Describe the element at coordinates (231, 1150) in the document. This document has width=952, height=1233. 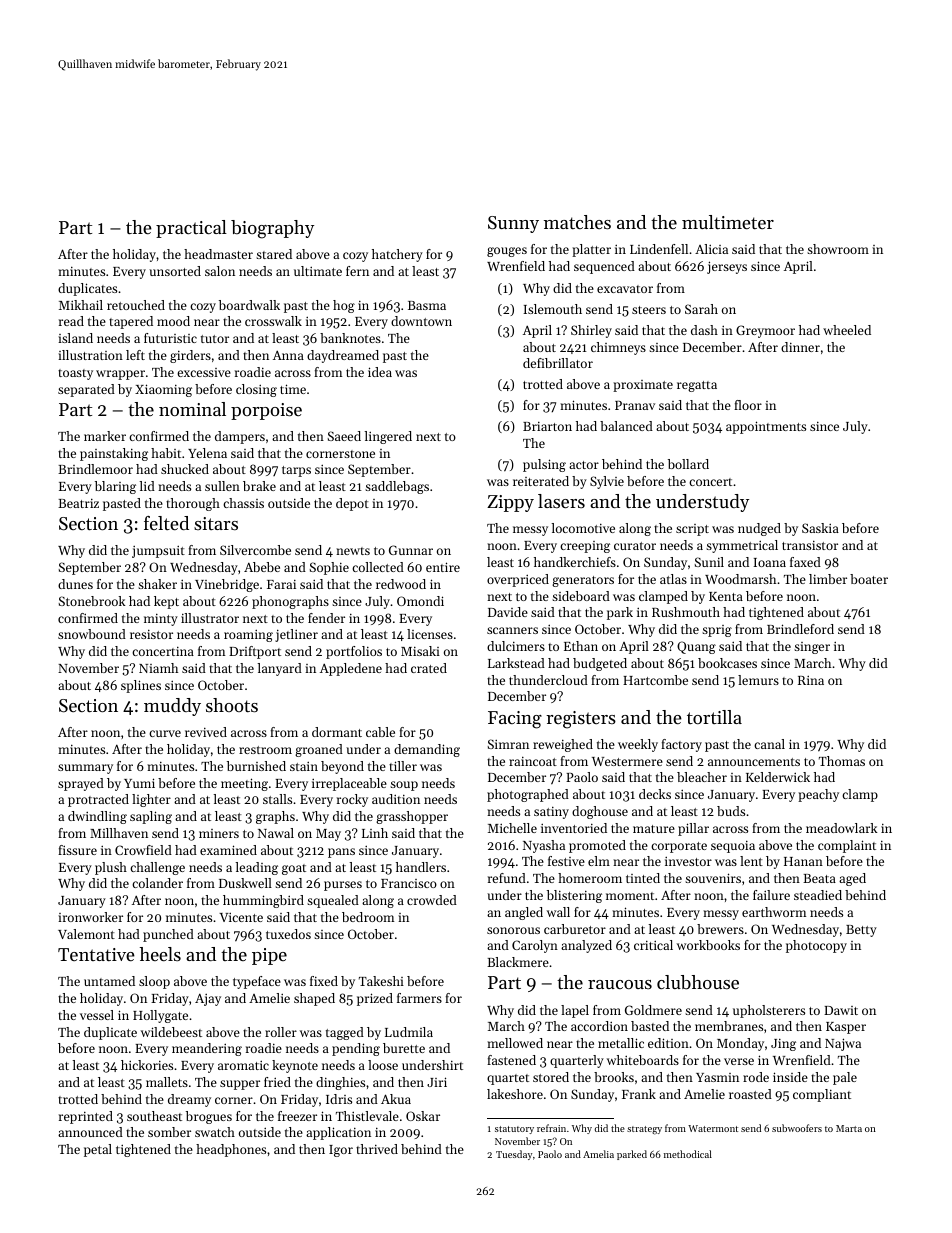
I see `headphones` at that location.
